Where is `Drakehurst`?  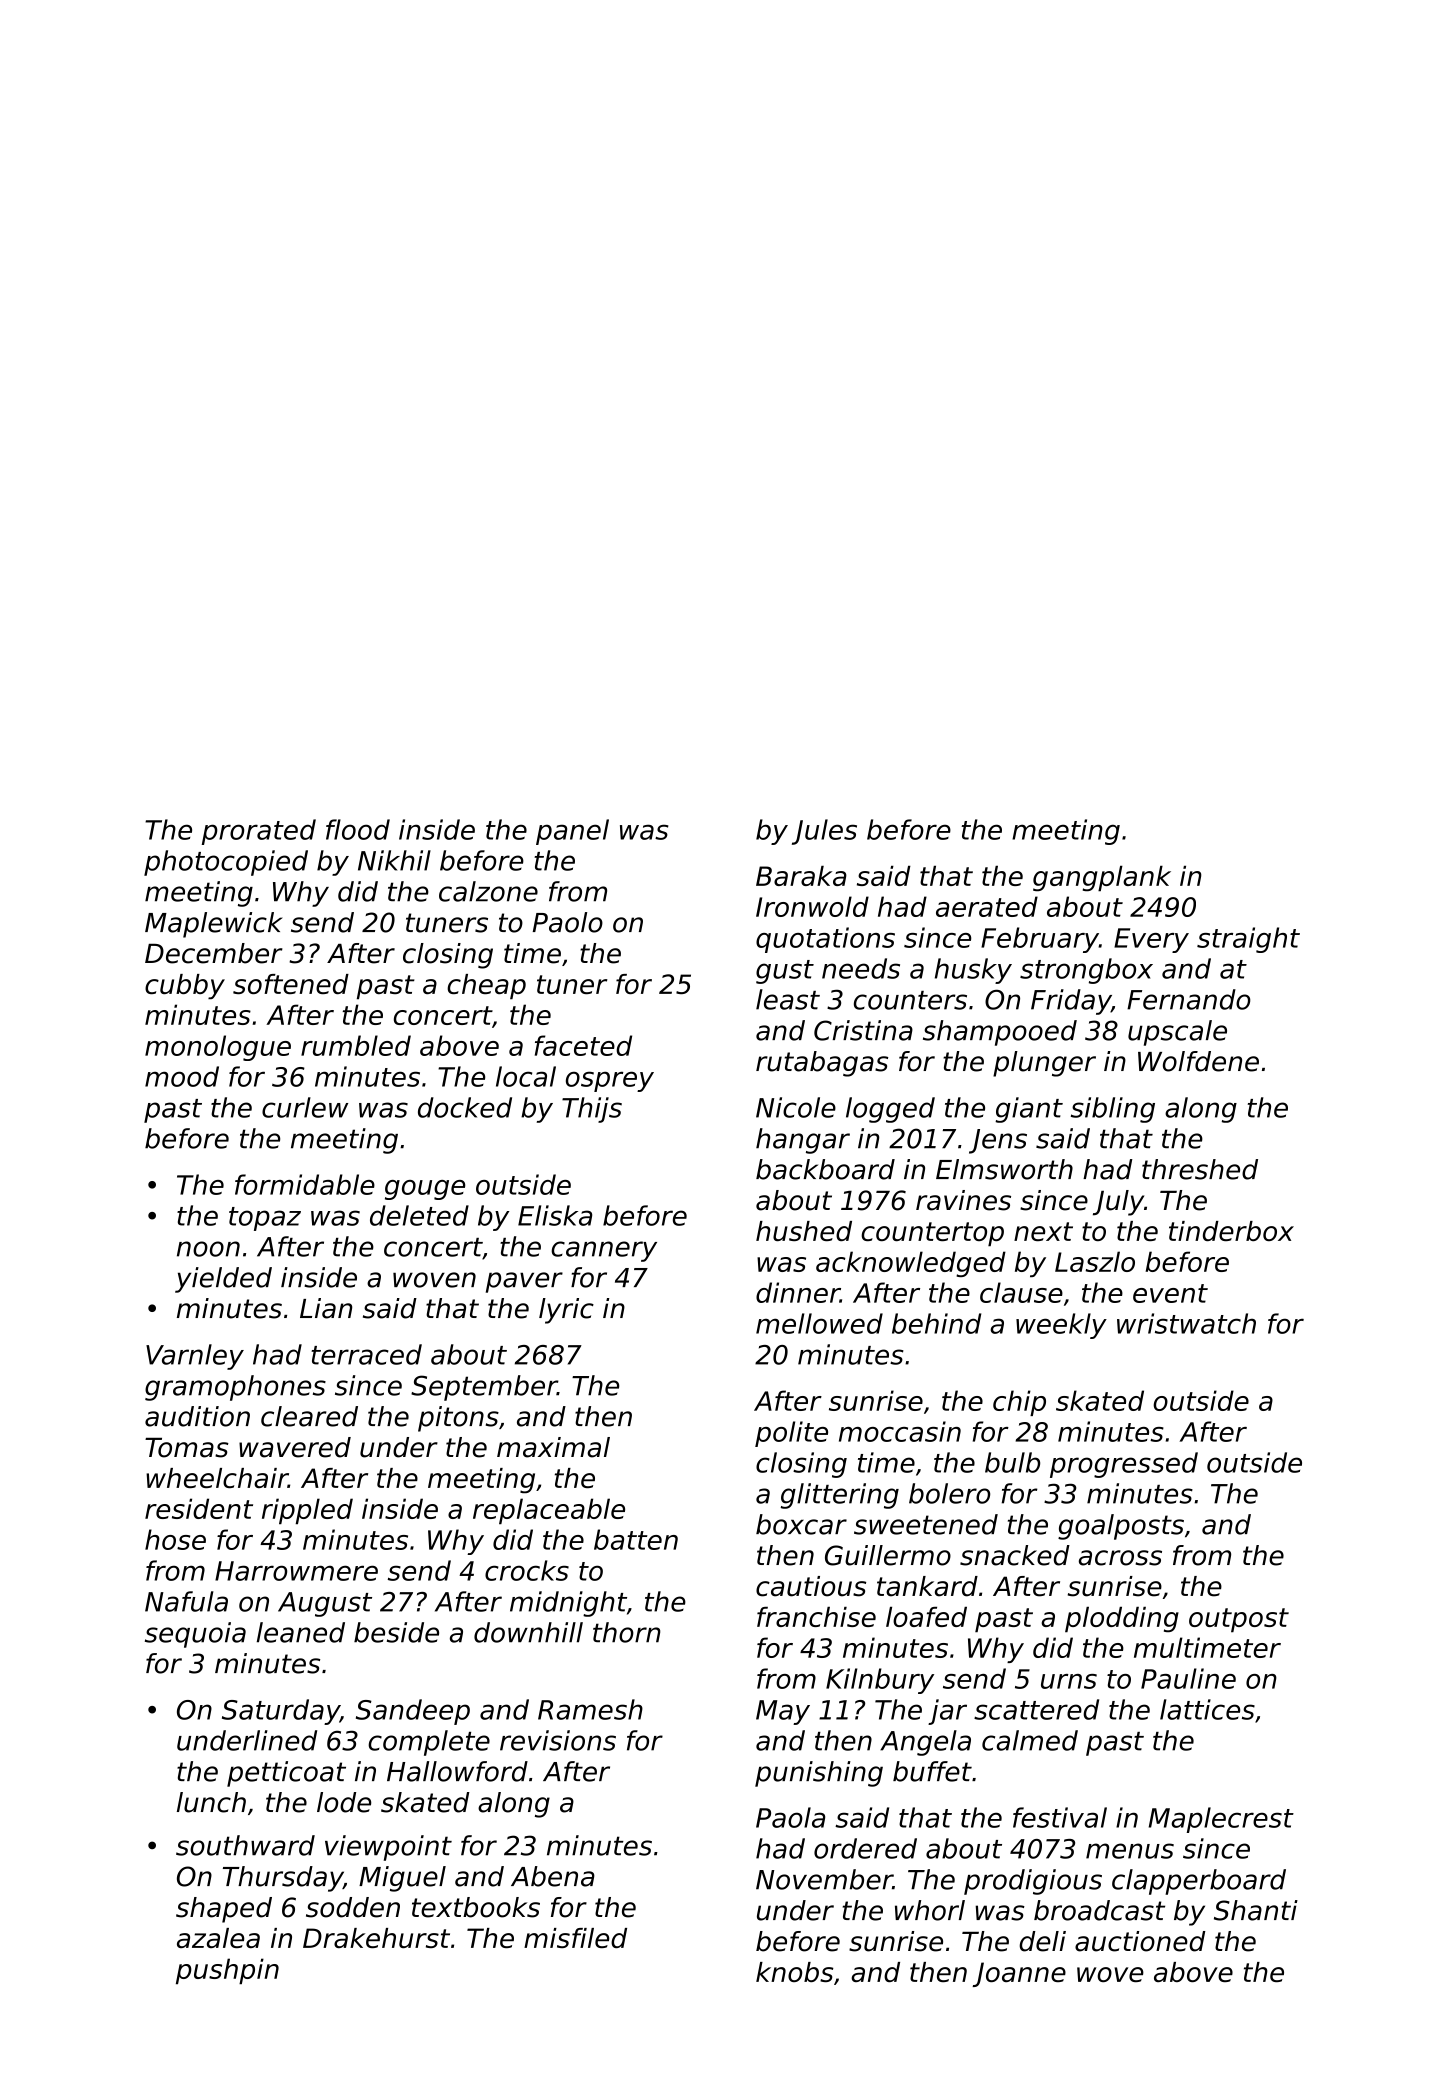 Drakehurst is located at coordinates (376, 1938).
